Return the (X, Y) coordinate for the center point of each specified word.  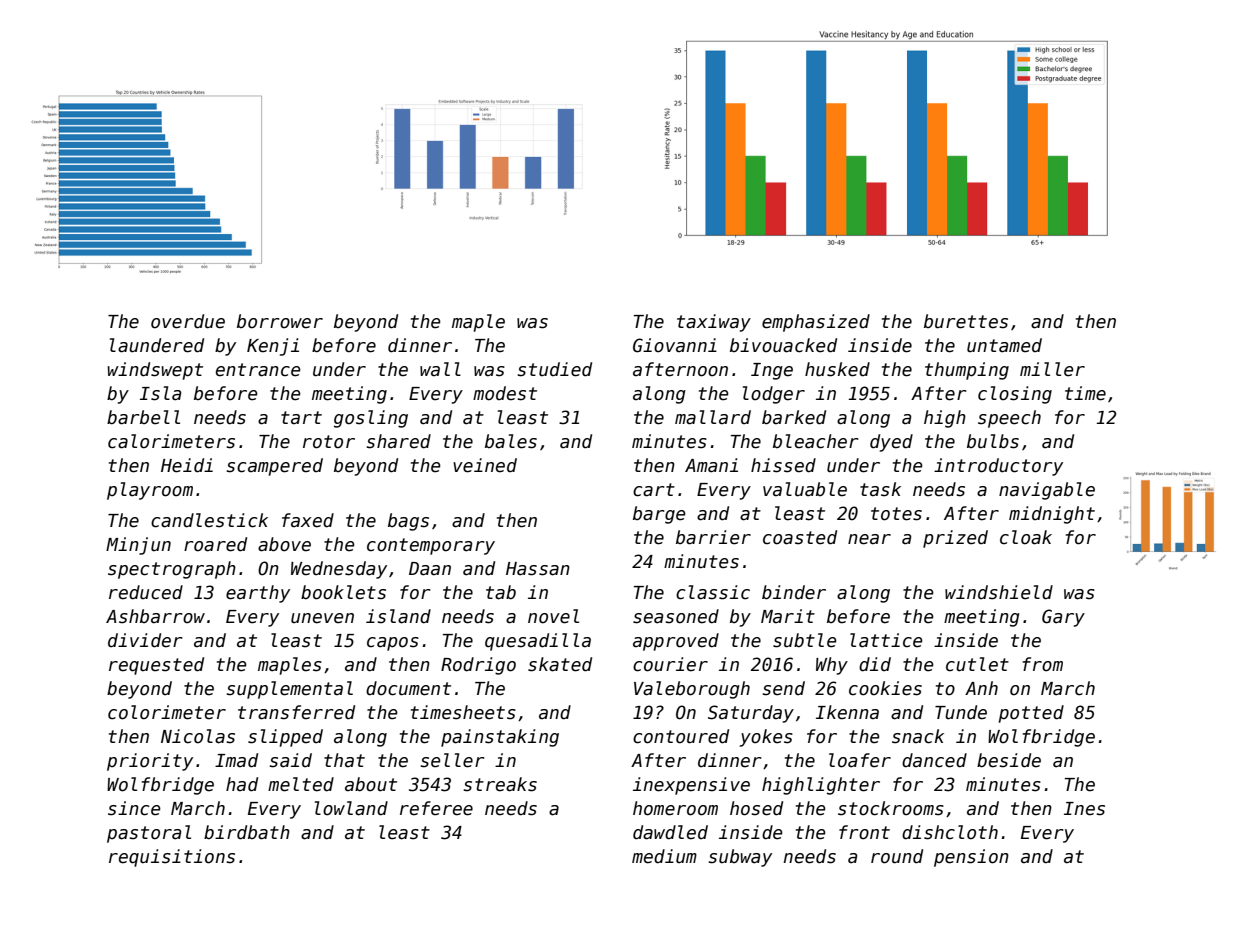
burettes (966, 321)
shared (398, 441)
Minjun (138, 546)
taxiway (714, 323)
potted (1031, 714)
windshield (999, 592)
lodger (774, 395)
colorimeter (167, 712)
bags (408, 522)
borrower (280, 321)
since (134, 808)
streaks (500, 784)
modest (505, 393)
